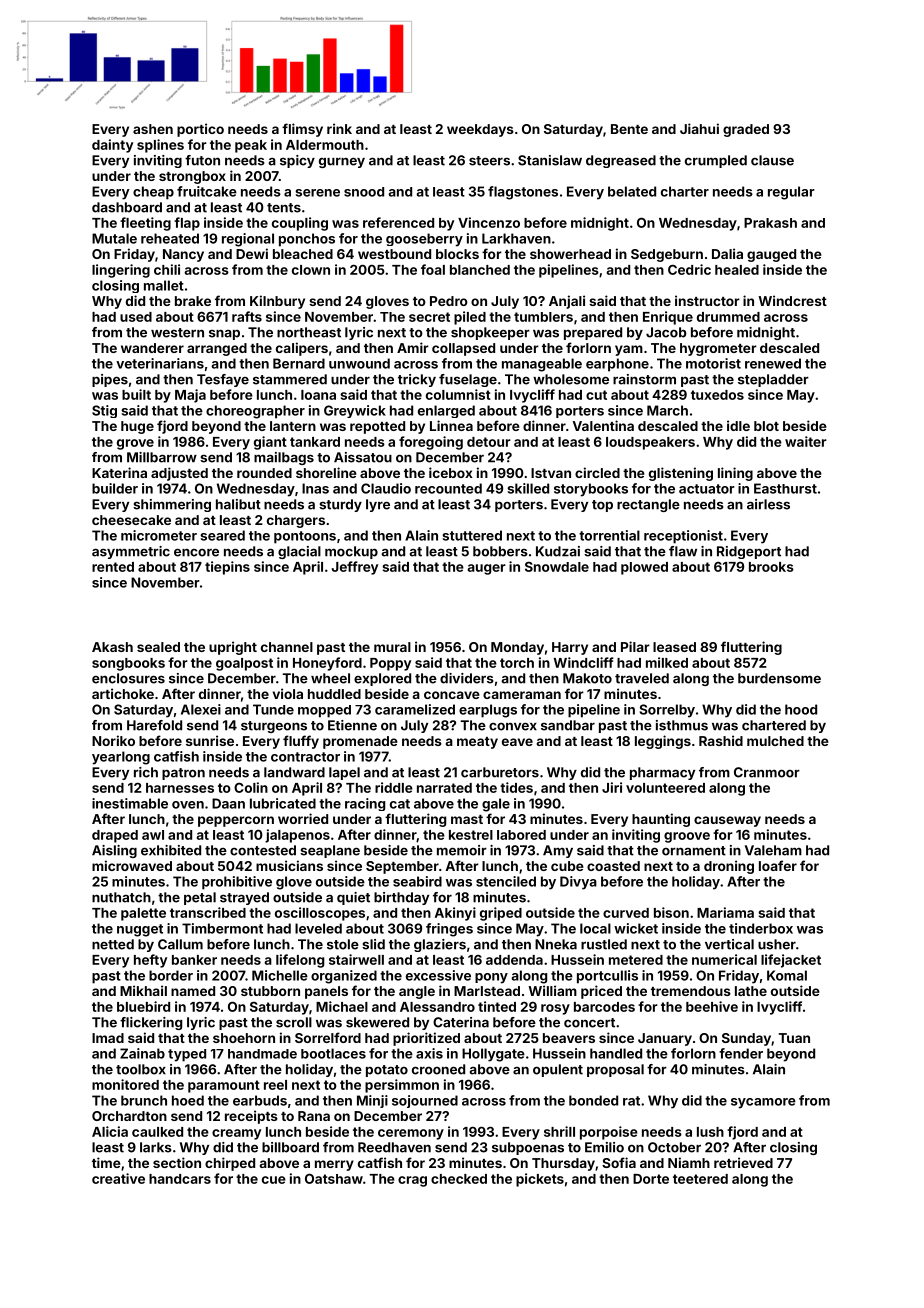 Image resolution: width=924 pixels, height=1308 pixels. I want to click on brooks, so click(771, 567).
